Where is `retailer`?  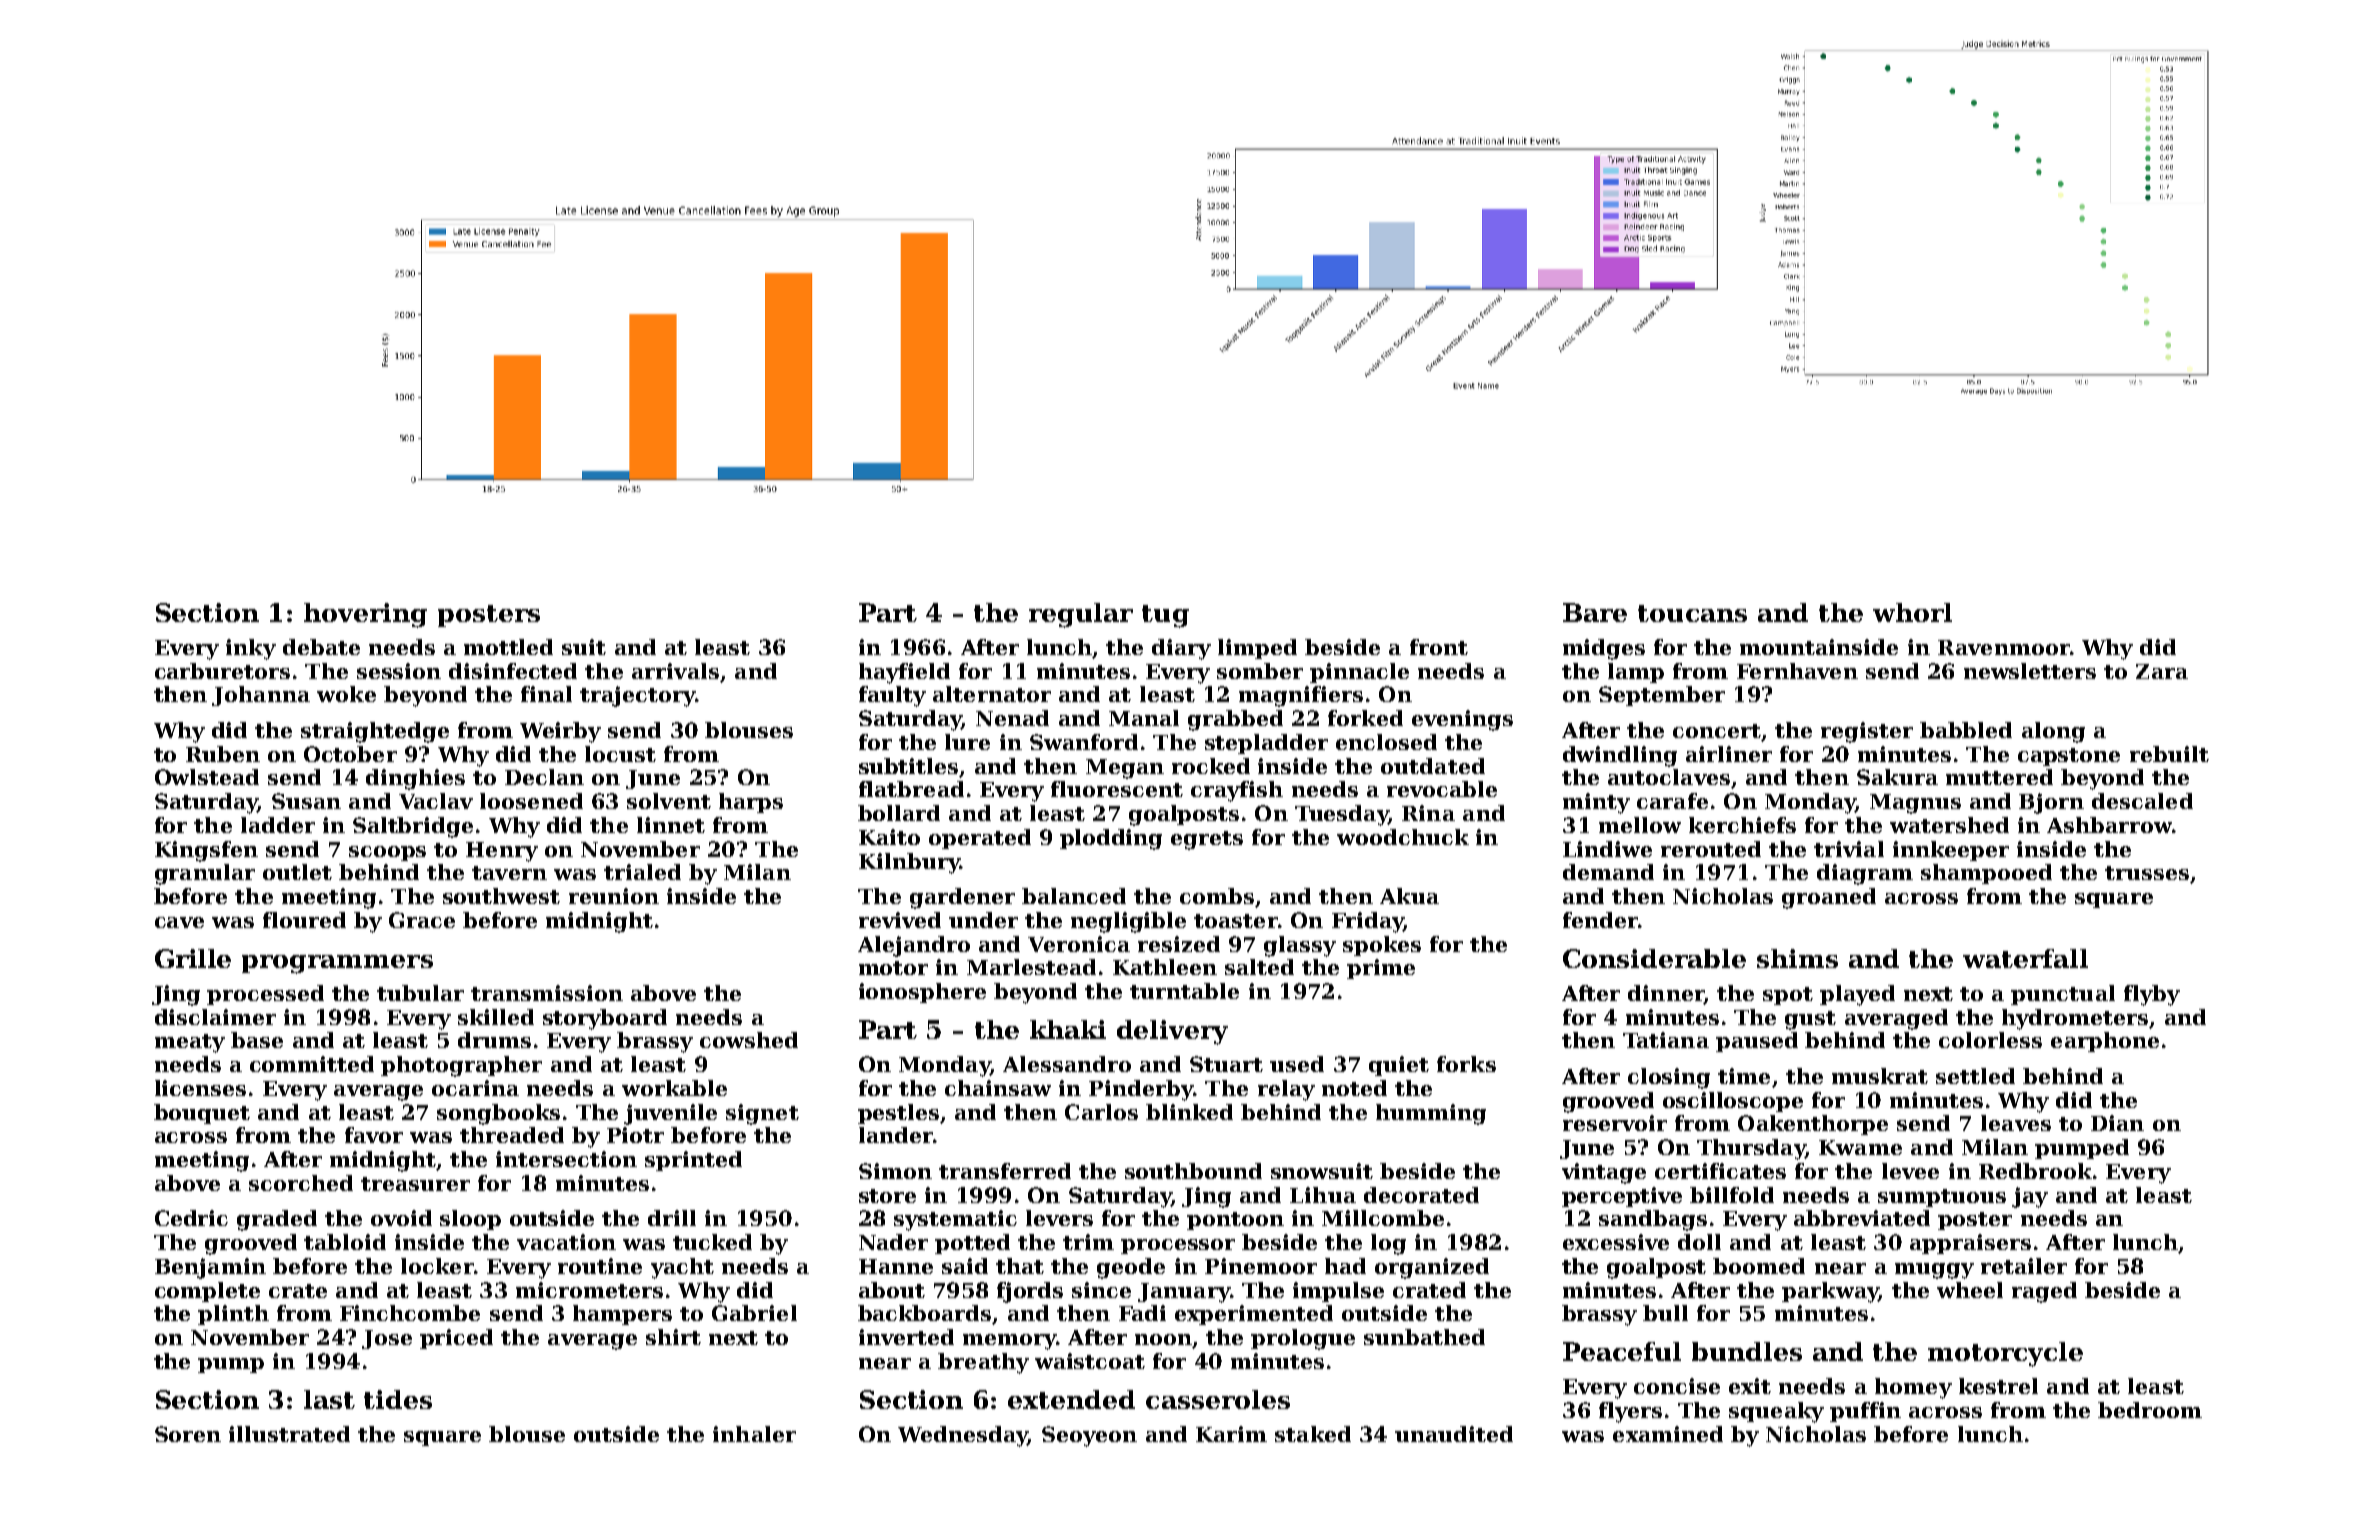 retailer is located at coordinates (2024, 1266).
